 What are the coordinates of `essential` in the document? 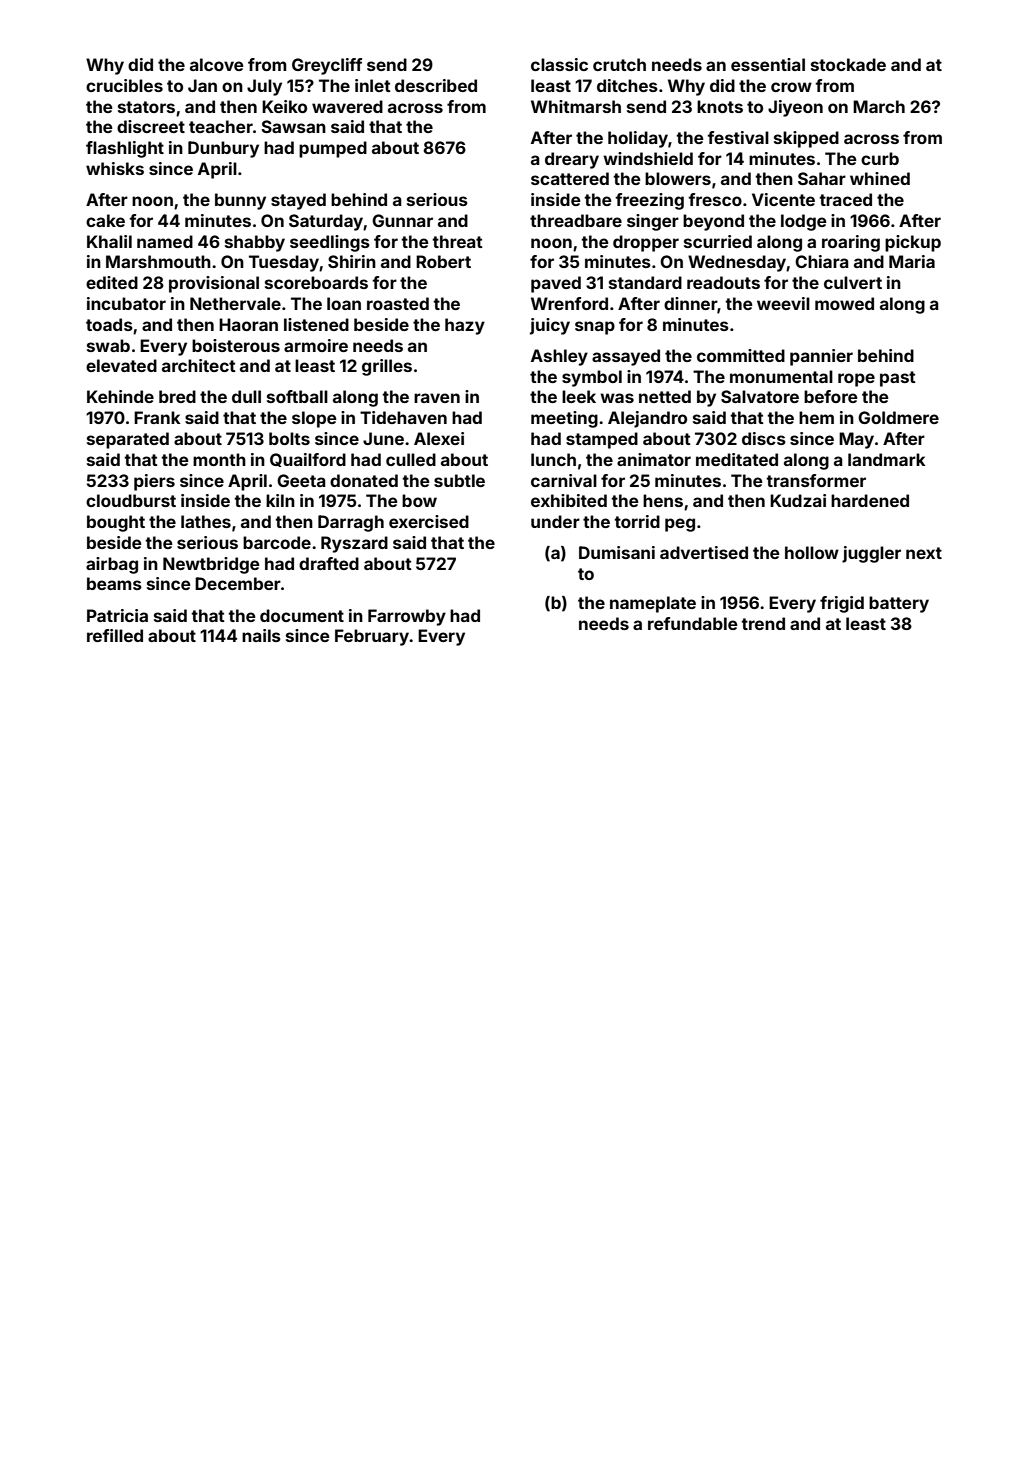 It's located at (768, 64).
